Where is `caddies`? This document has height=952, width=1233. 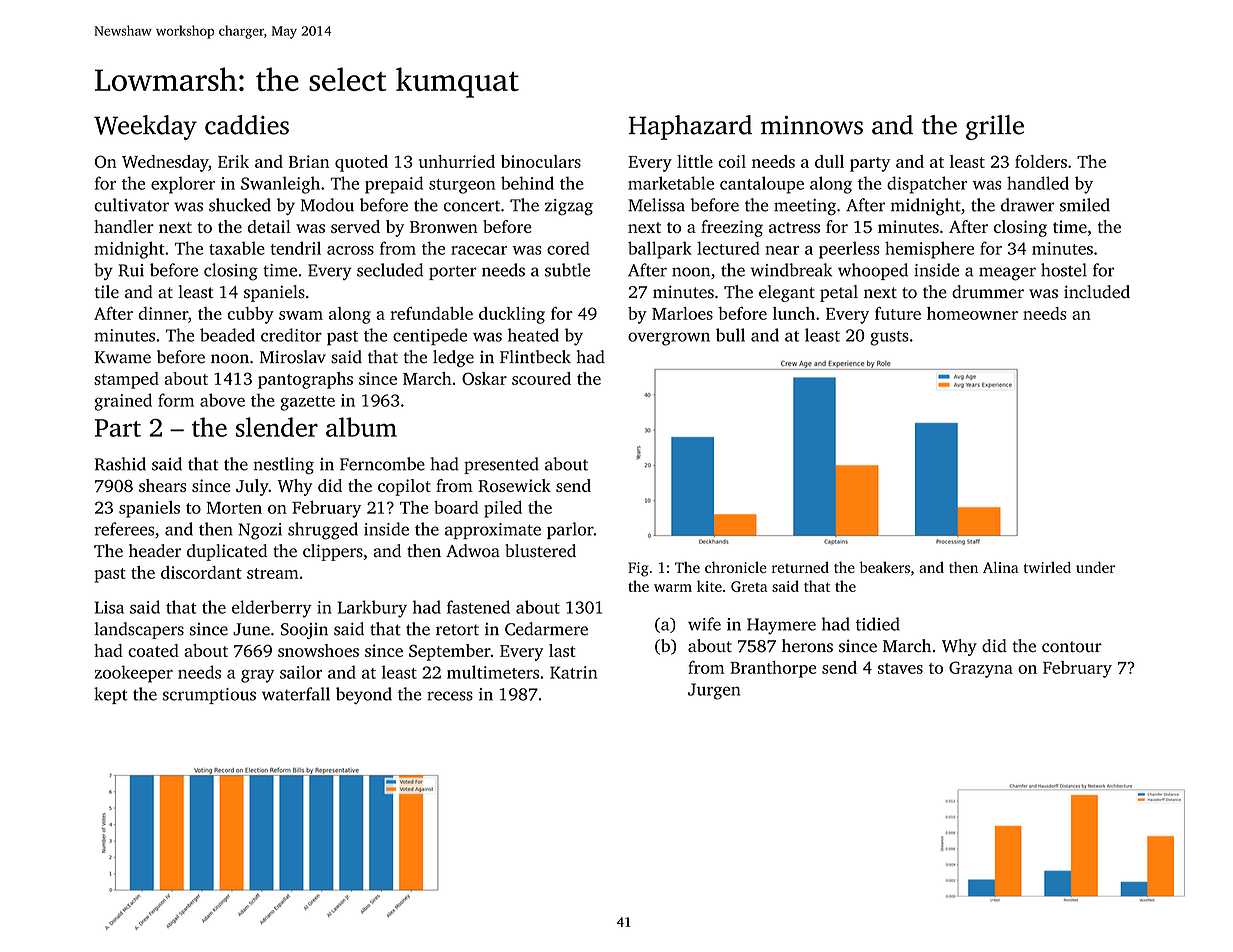 caddies is located at coordinates (247, 125).
